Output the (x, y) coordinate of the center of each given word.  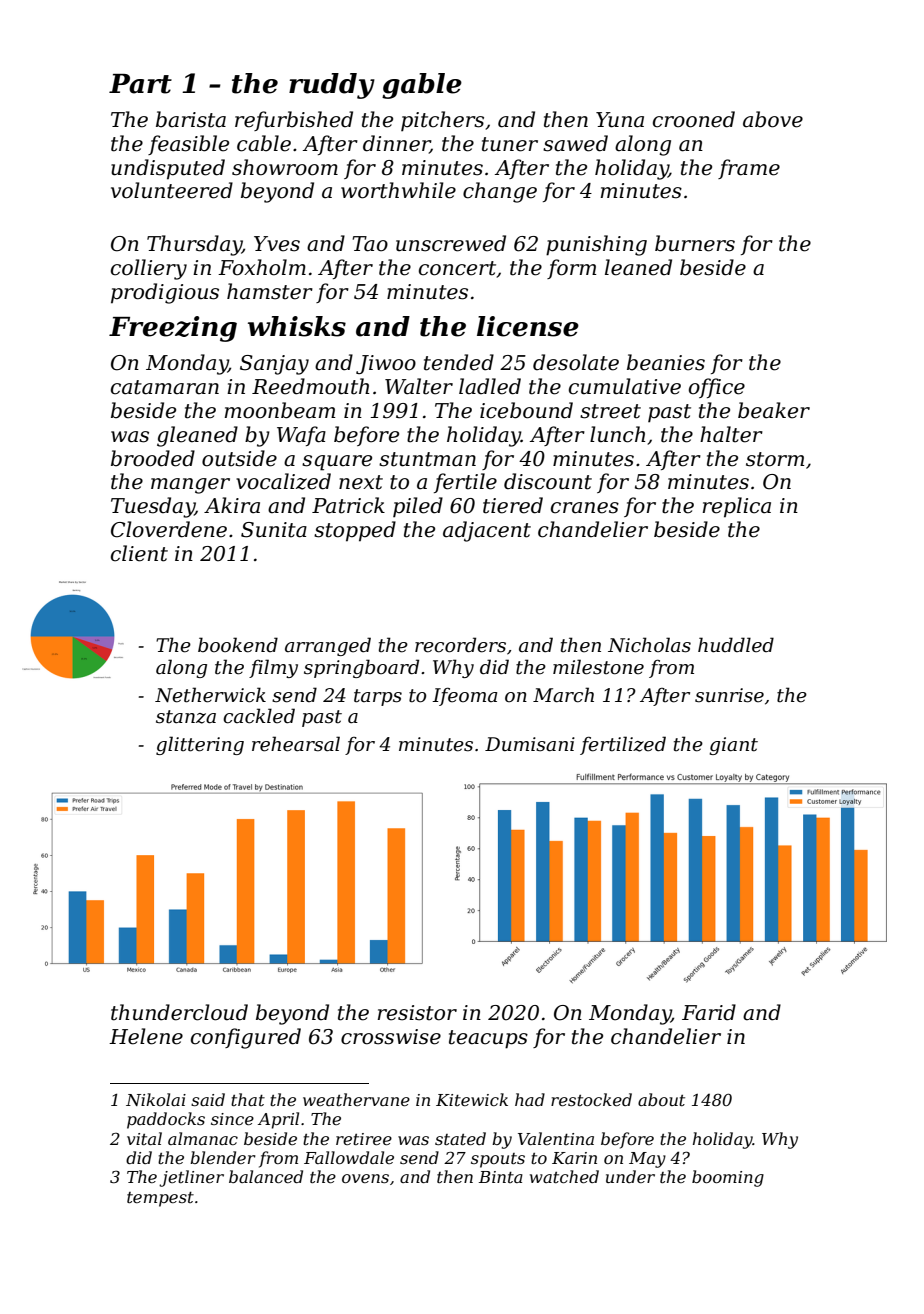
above (773, 119)
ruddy (332, 86)
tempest (160, 1199)
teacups (488, 1039)
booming (728, 1178)
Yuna (620, 120)
